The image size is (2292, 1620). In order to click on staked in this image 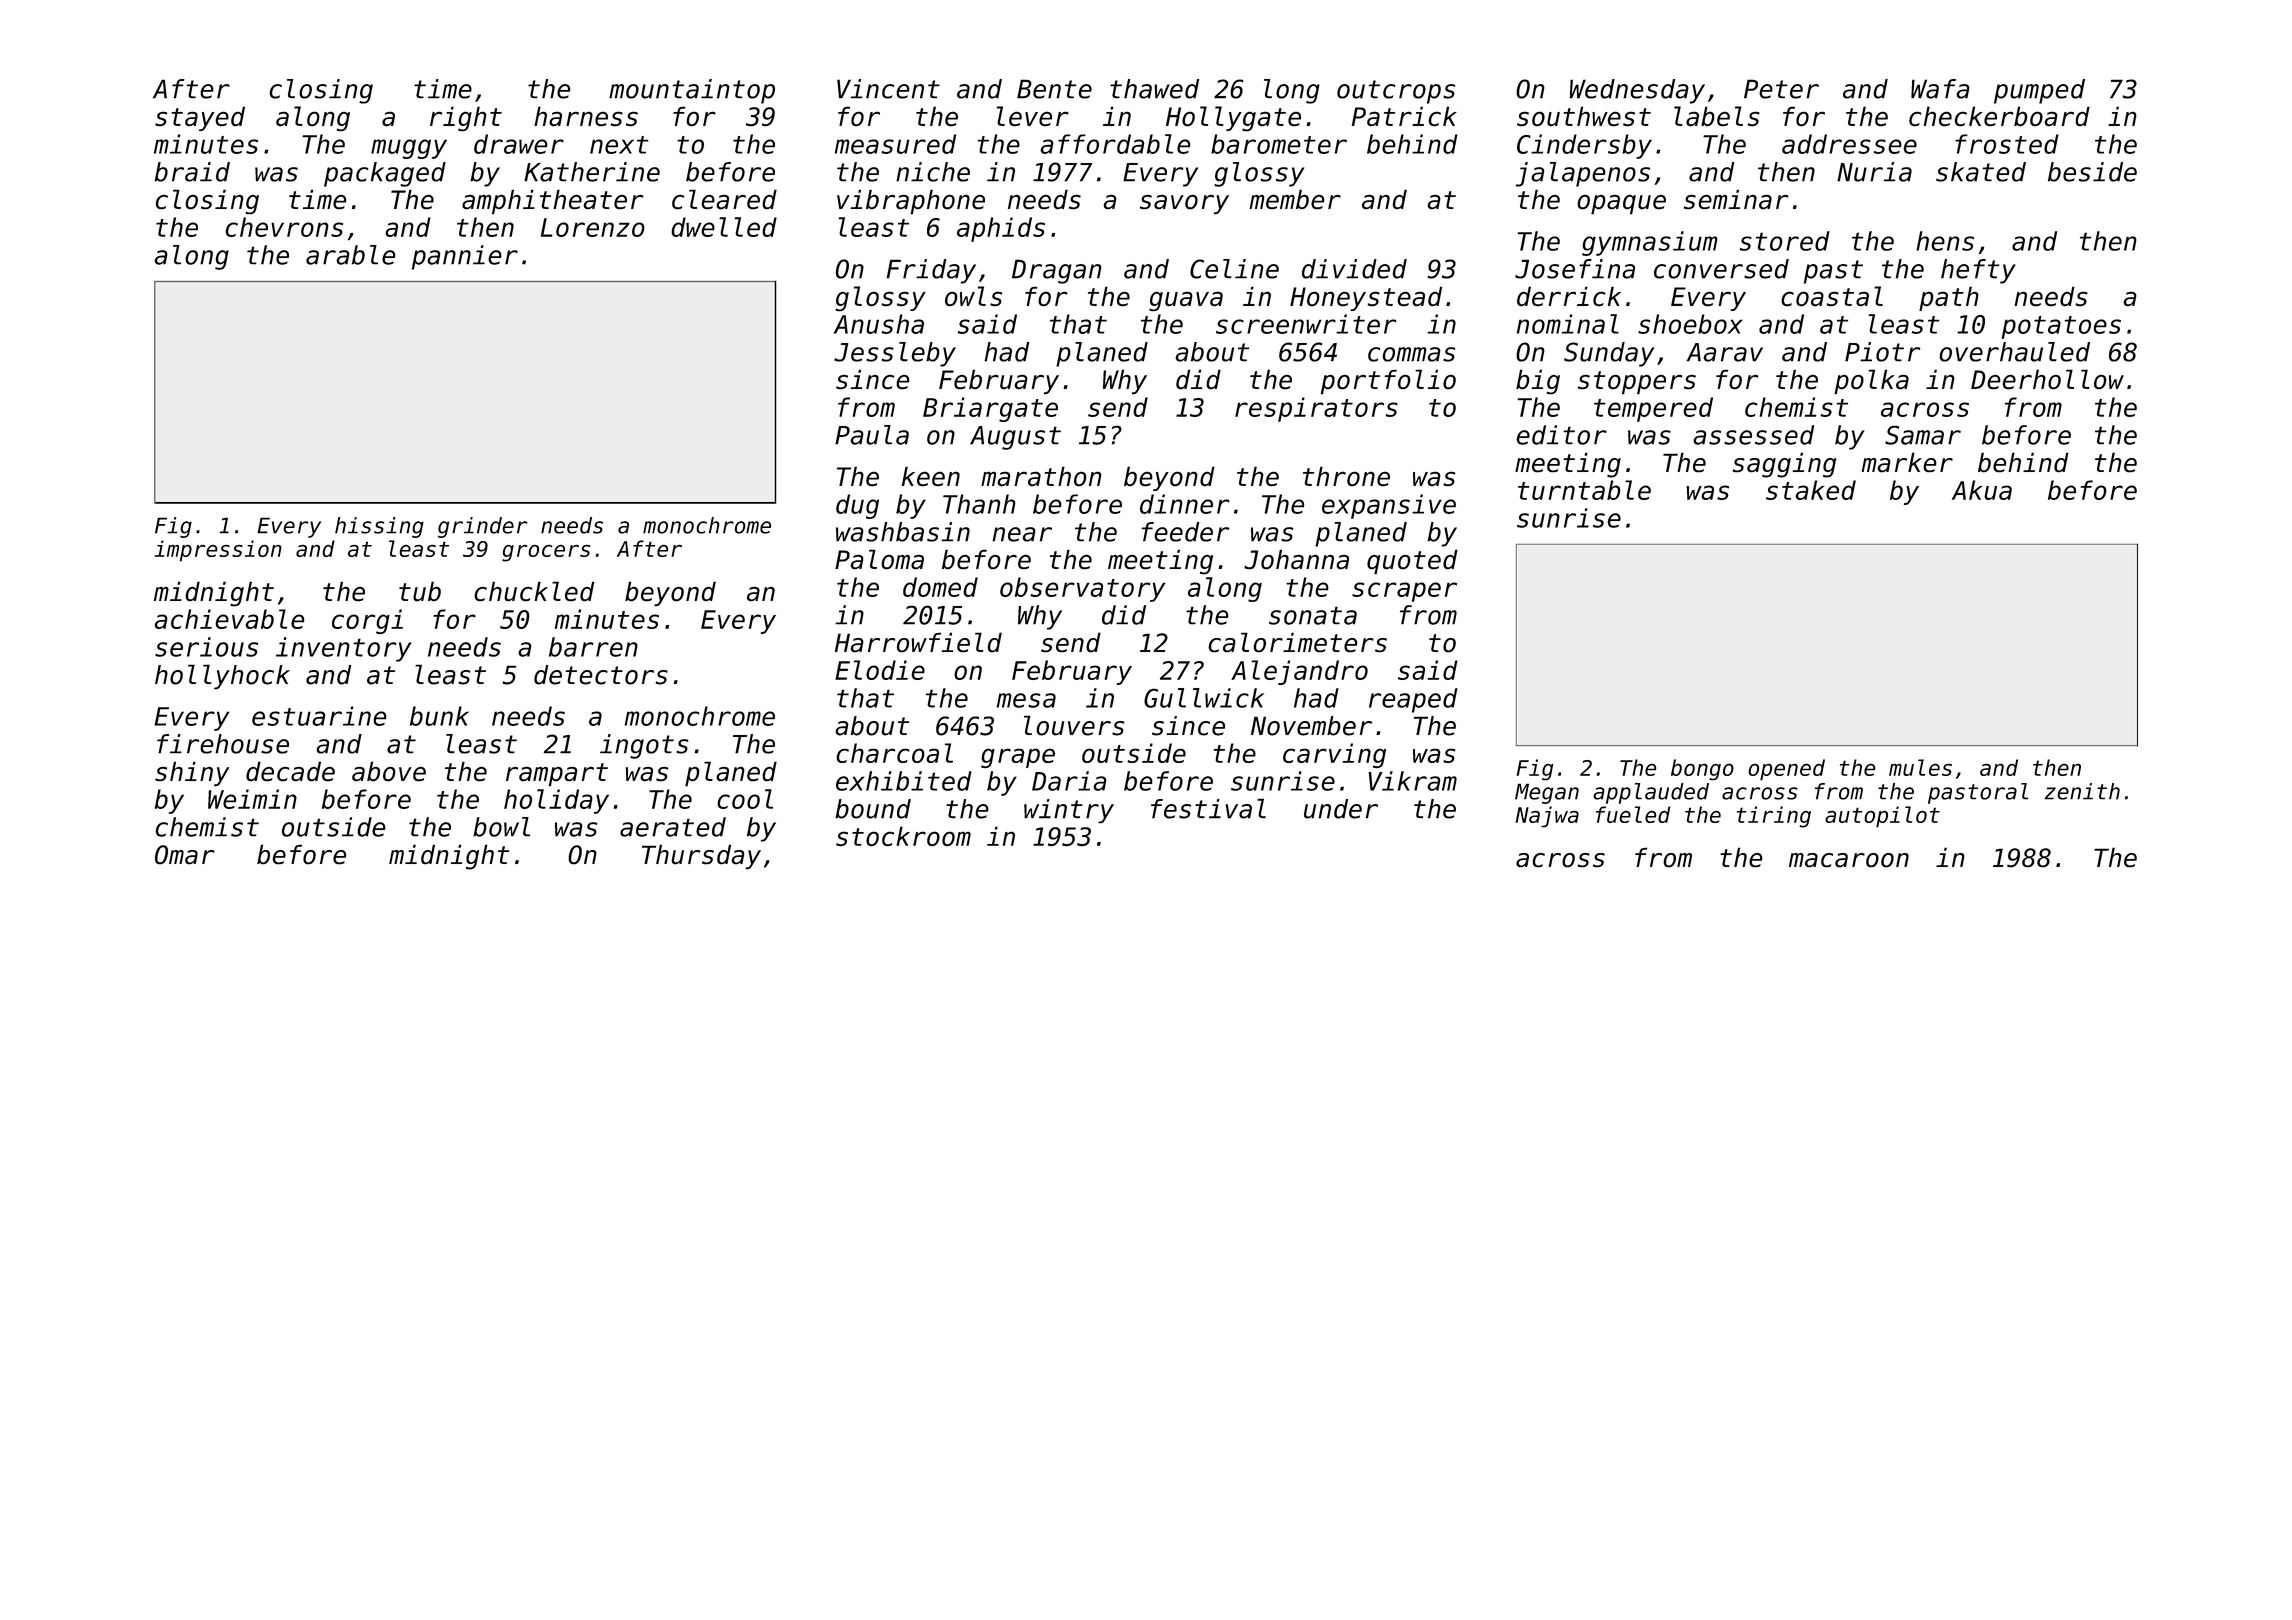, I will do `click(1811, 490)`.
